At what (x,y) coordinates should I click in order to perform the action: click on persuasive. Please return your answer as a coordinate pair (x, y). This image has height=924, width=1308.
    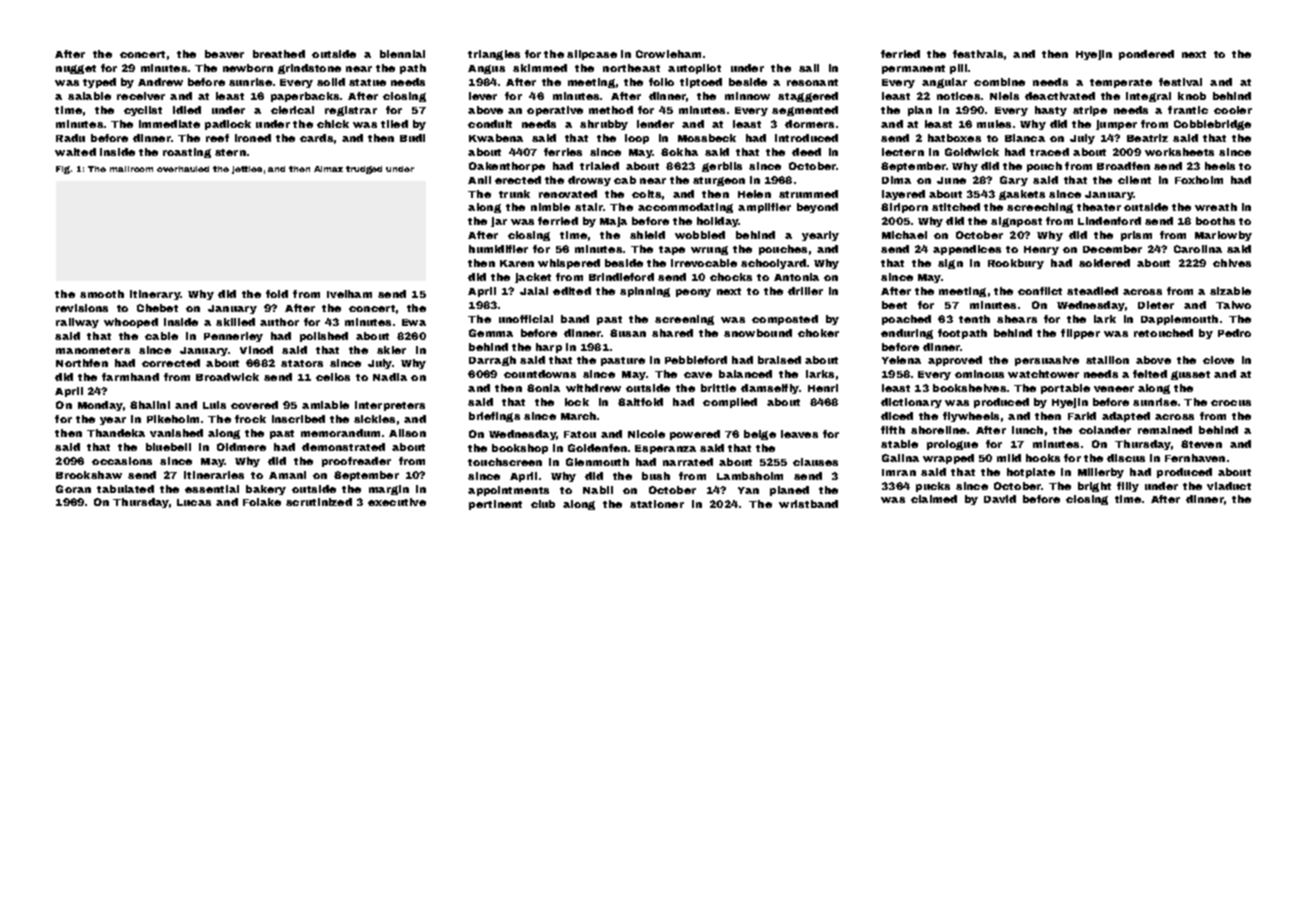
    Looking at the image, I should click on (1047, 361).
